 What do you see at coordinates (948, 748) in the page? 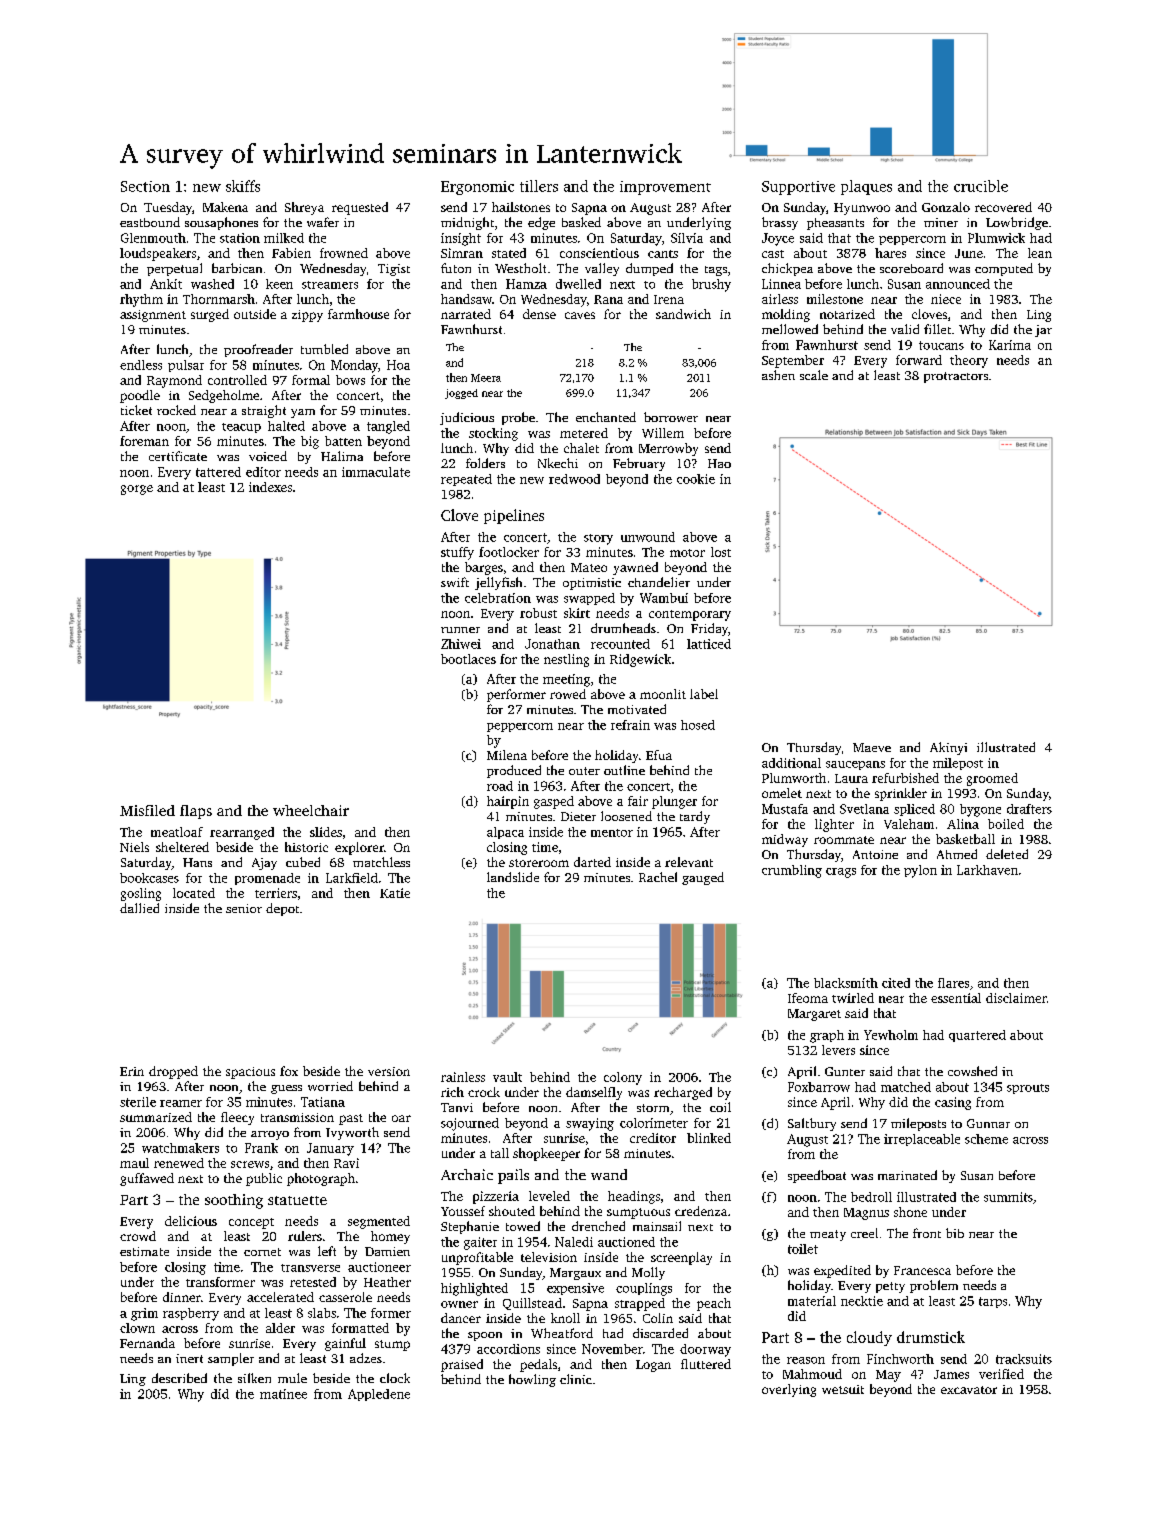
I see `Akinyi` at bounding box center [948, 748].
